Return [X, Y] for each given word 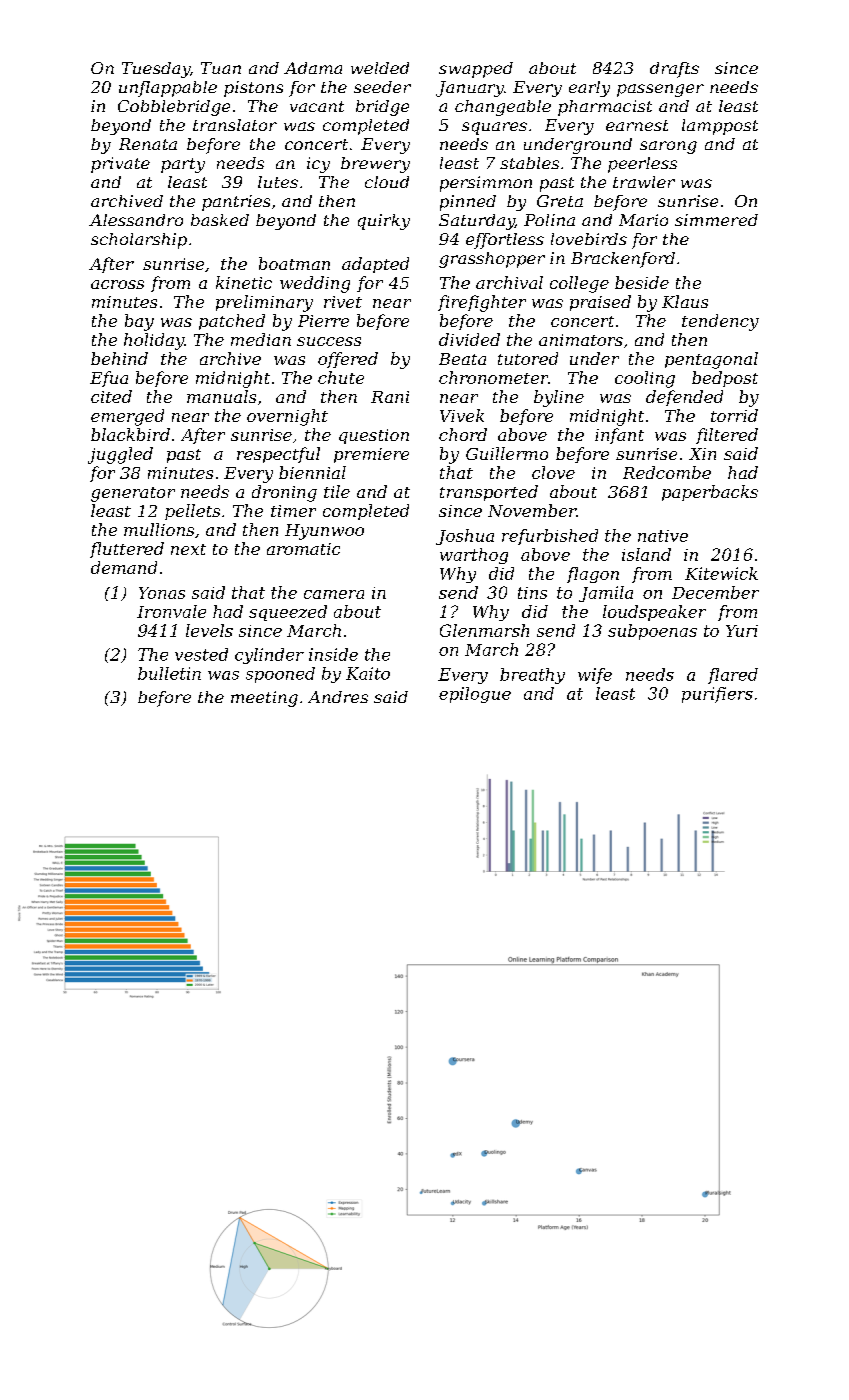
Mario [643, 220]
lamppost [720, 127]
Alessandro [136, 220]
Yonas [162, 593]
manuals [221, 396]
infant [619, 436]
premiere [371, 455]
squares [494, 128]
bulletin [169, 673]
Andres [338, 697]
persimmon [486, 184]
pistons [253, 89]
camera [334, 594]
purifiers [717, 695]
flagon [593, 575]
